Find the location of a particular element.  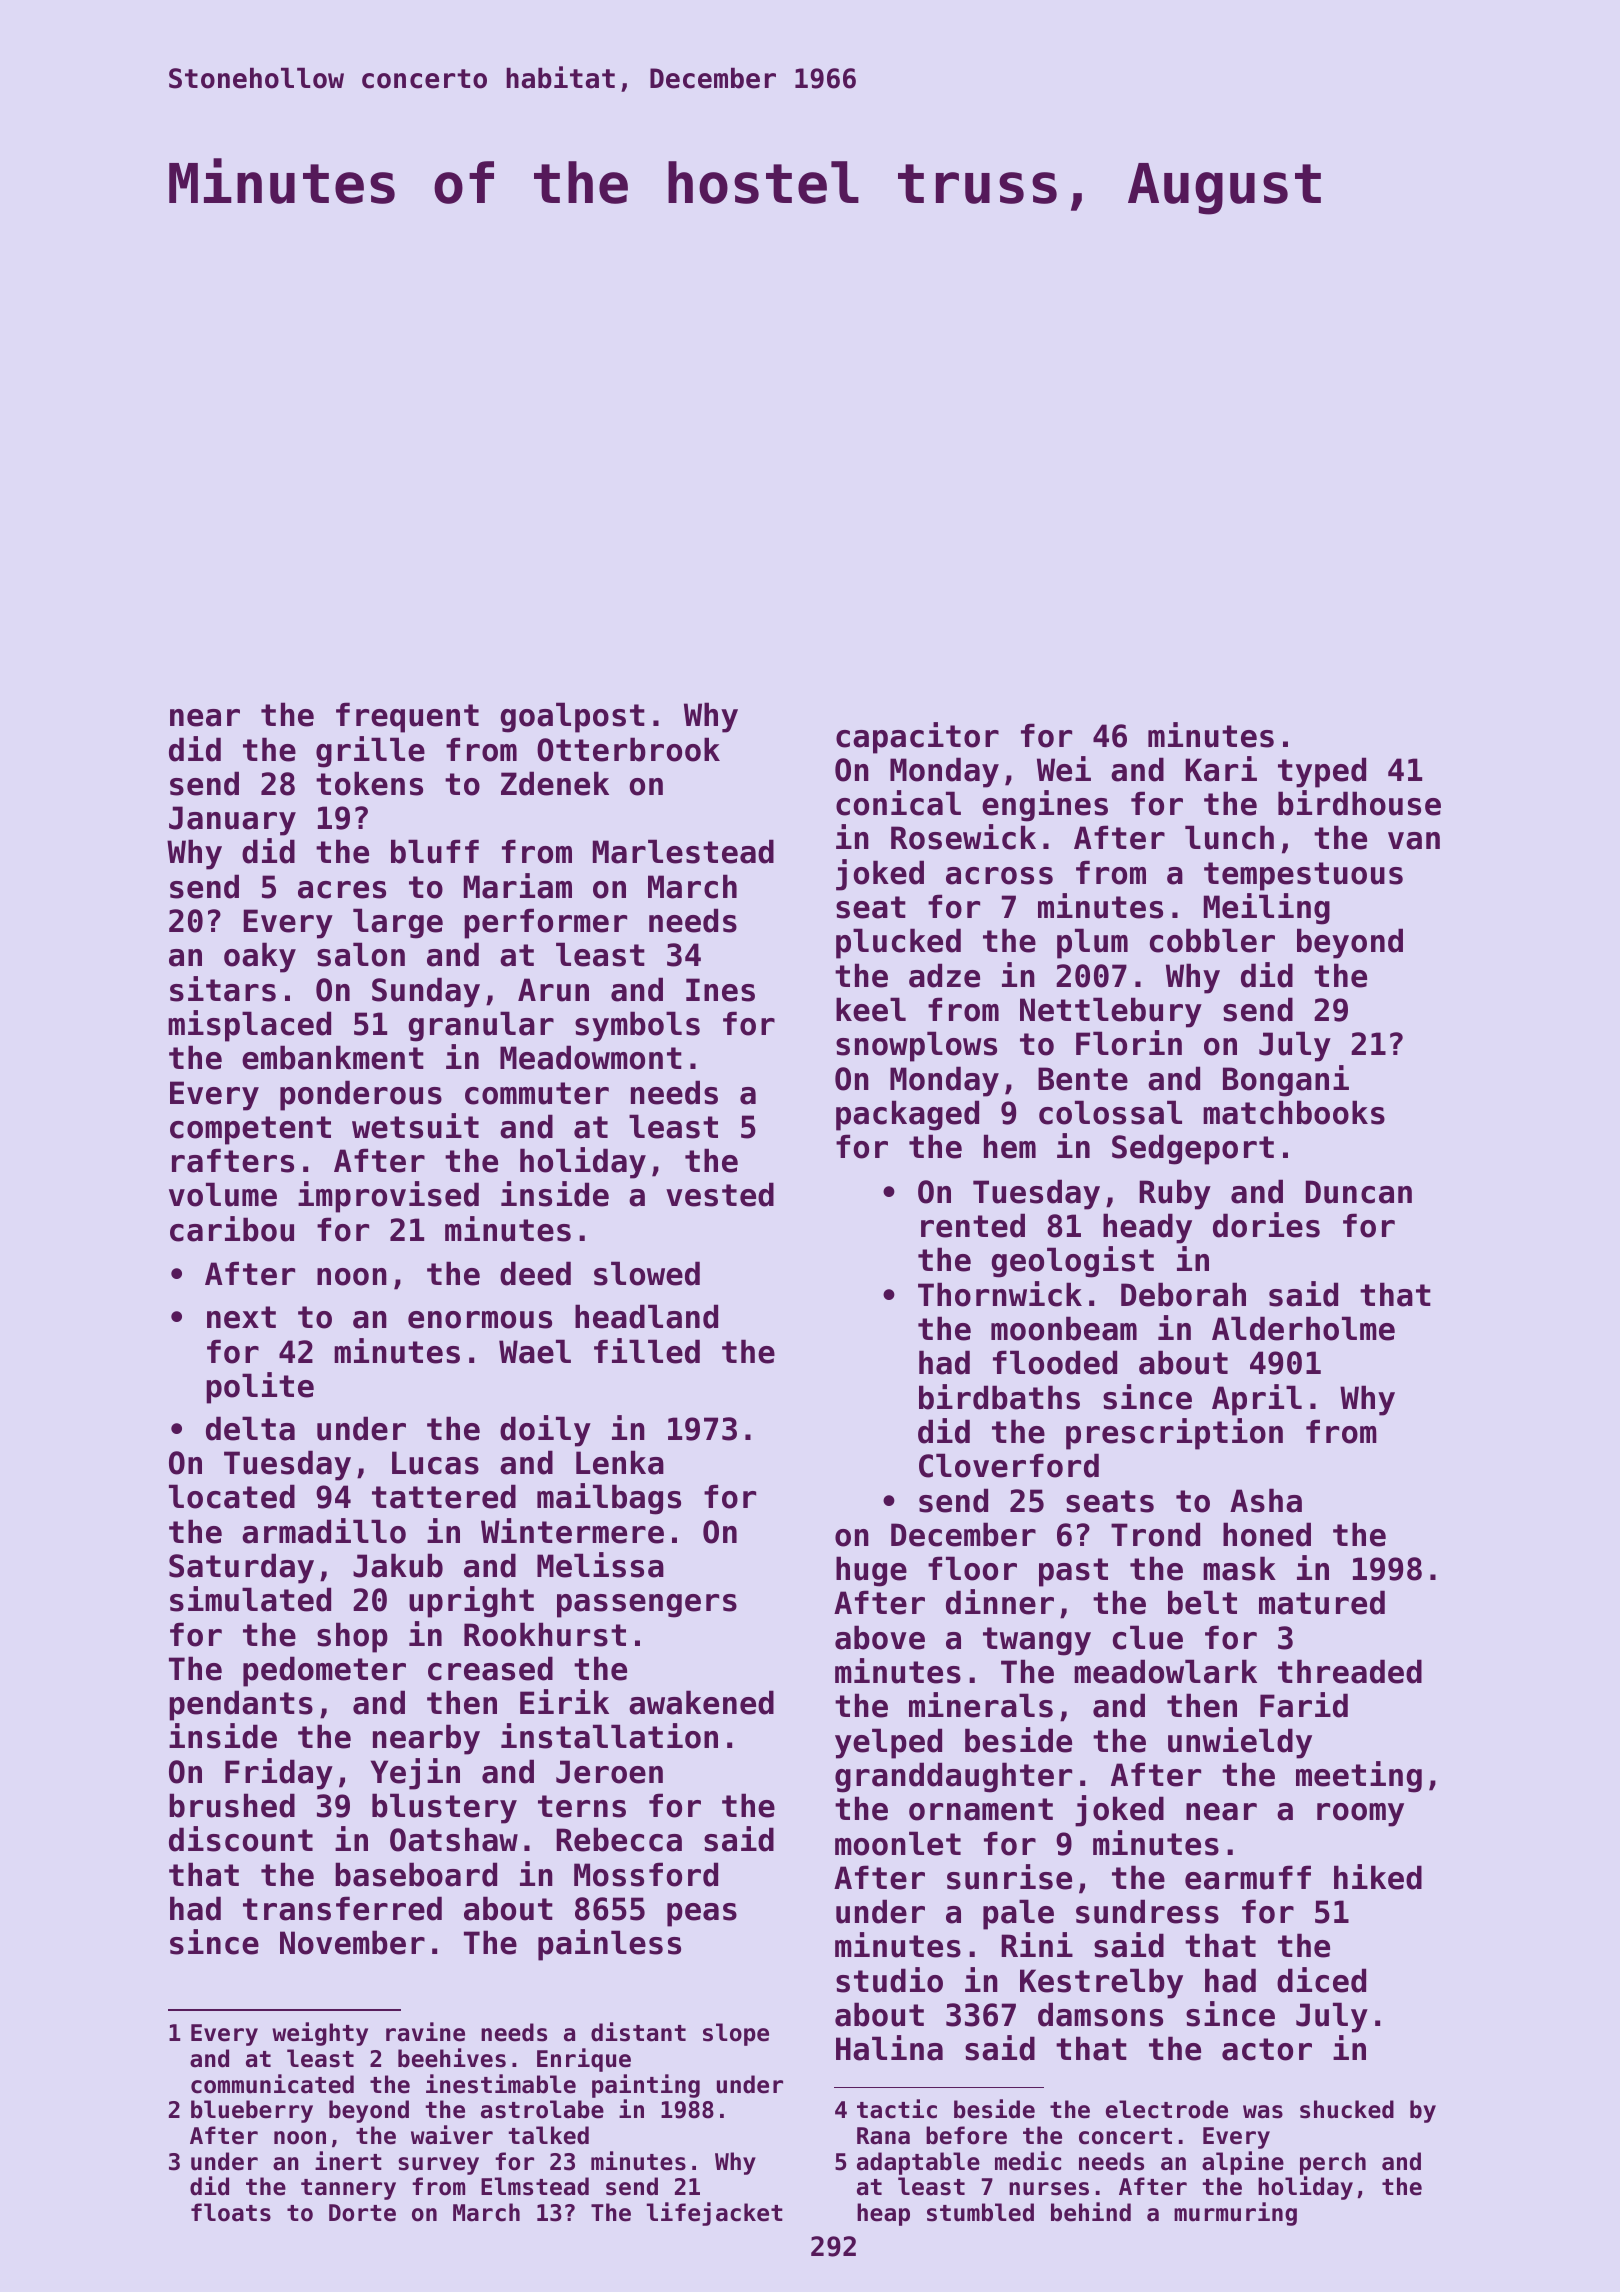

murmuring is located at coordinates (1235, 2214).
